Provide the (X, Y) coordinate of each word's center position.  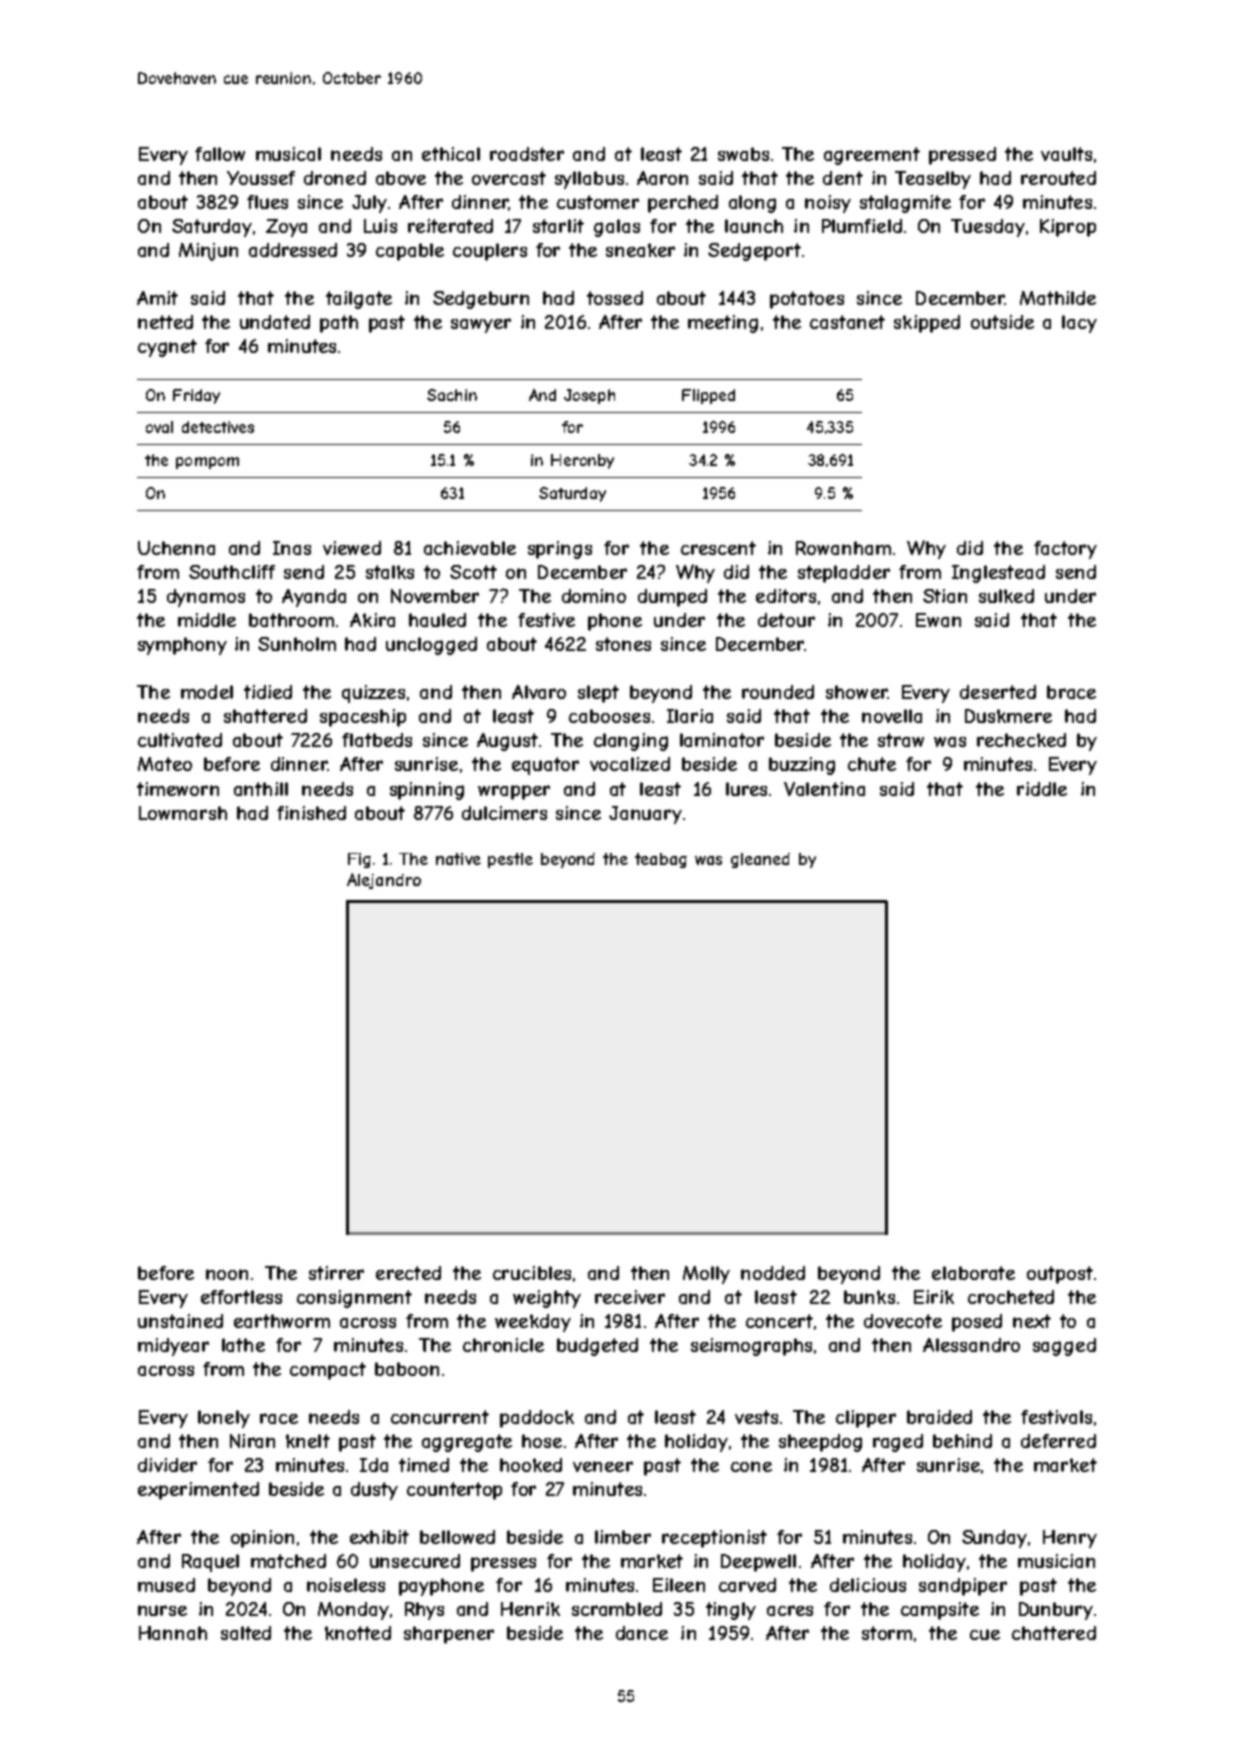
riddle (1042, 789)
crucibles (532, 1273)
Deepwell (758, 1563)
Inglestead (998, 574)
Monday (353, 1611)
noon (227, 1274)
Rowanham (843, 548)
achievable (470, 548)
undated (275, 322)
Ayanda (314, 598)
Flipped (708, 396)
